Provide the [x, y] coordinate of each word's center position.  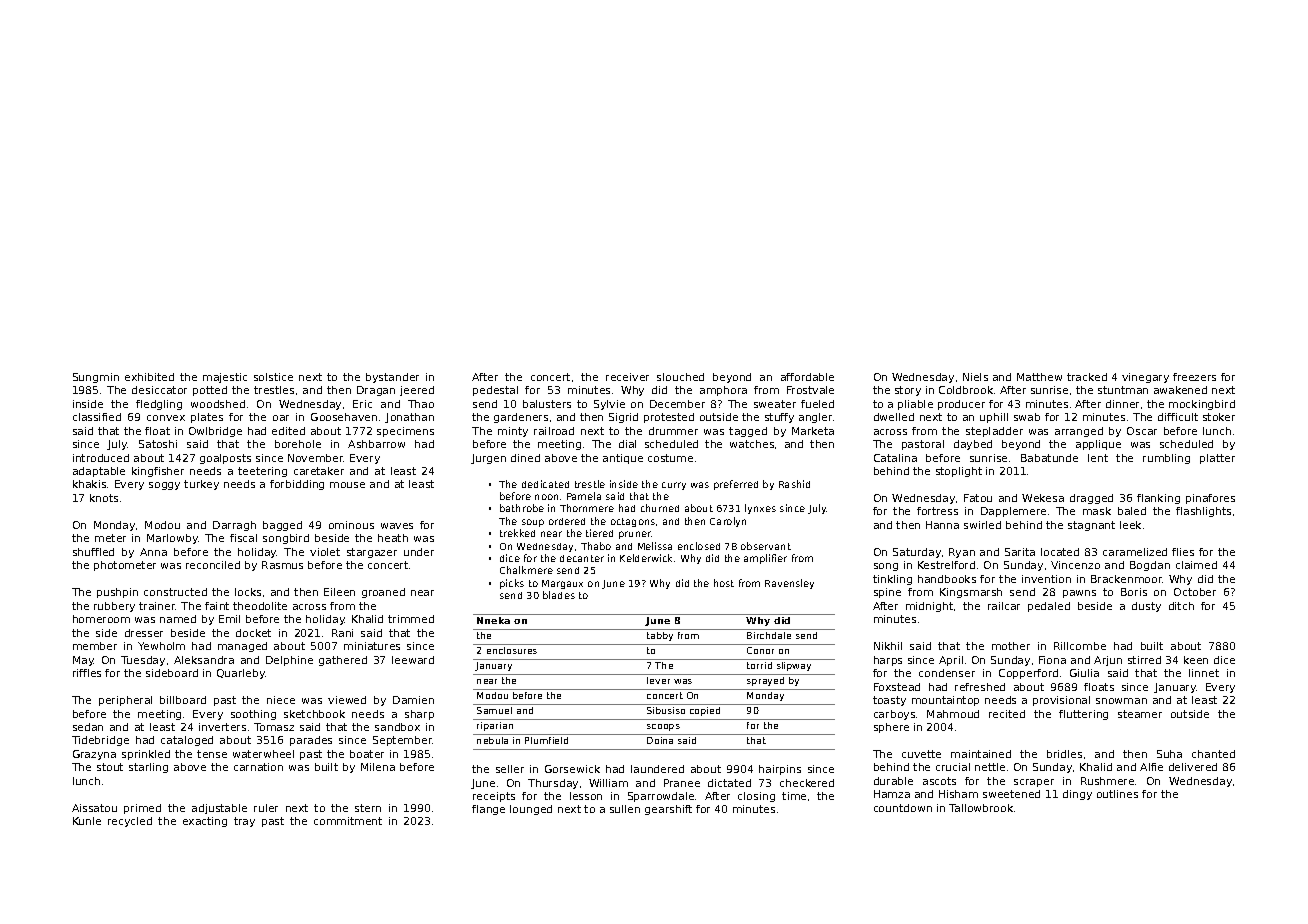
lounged [531, 810]
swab [1027, 417]
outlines [1117, 794]
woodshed [218, 404]
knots [104, 498]
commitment [348, 821]
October [1195, 592]
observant [766, 546]
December [677, 404]
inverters [222, 727]
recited [1007, 714]
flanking [1158, 499]
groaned [383, 593]
